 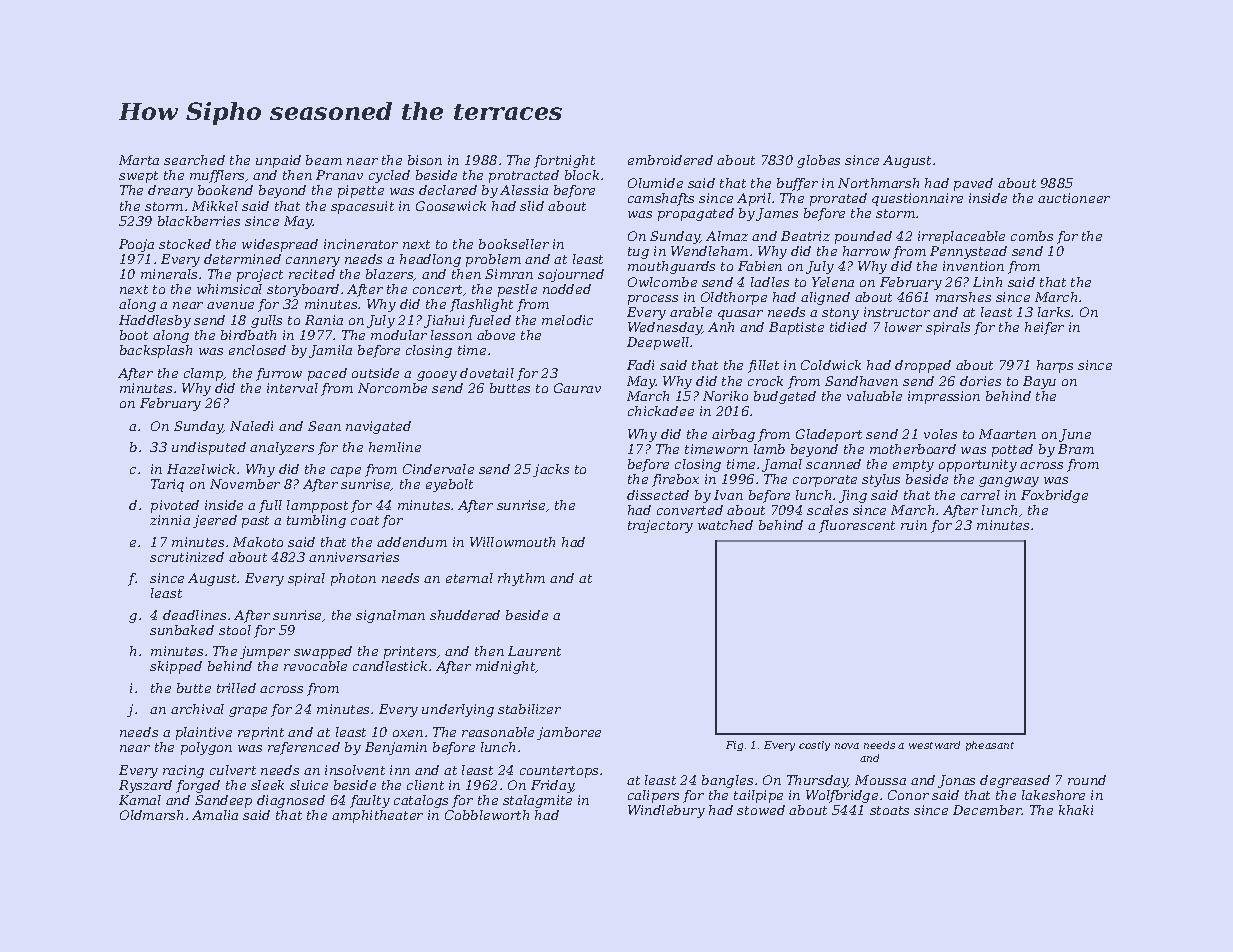 I want to click on motherboard, so click(x=913, y=449).
